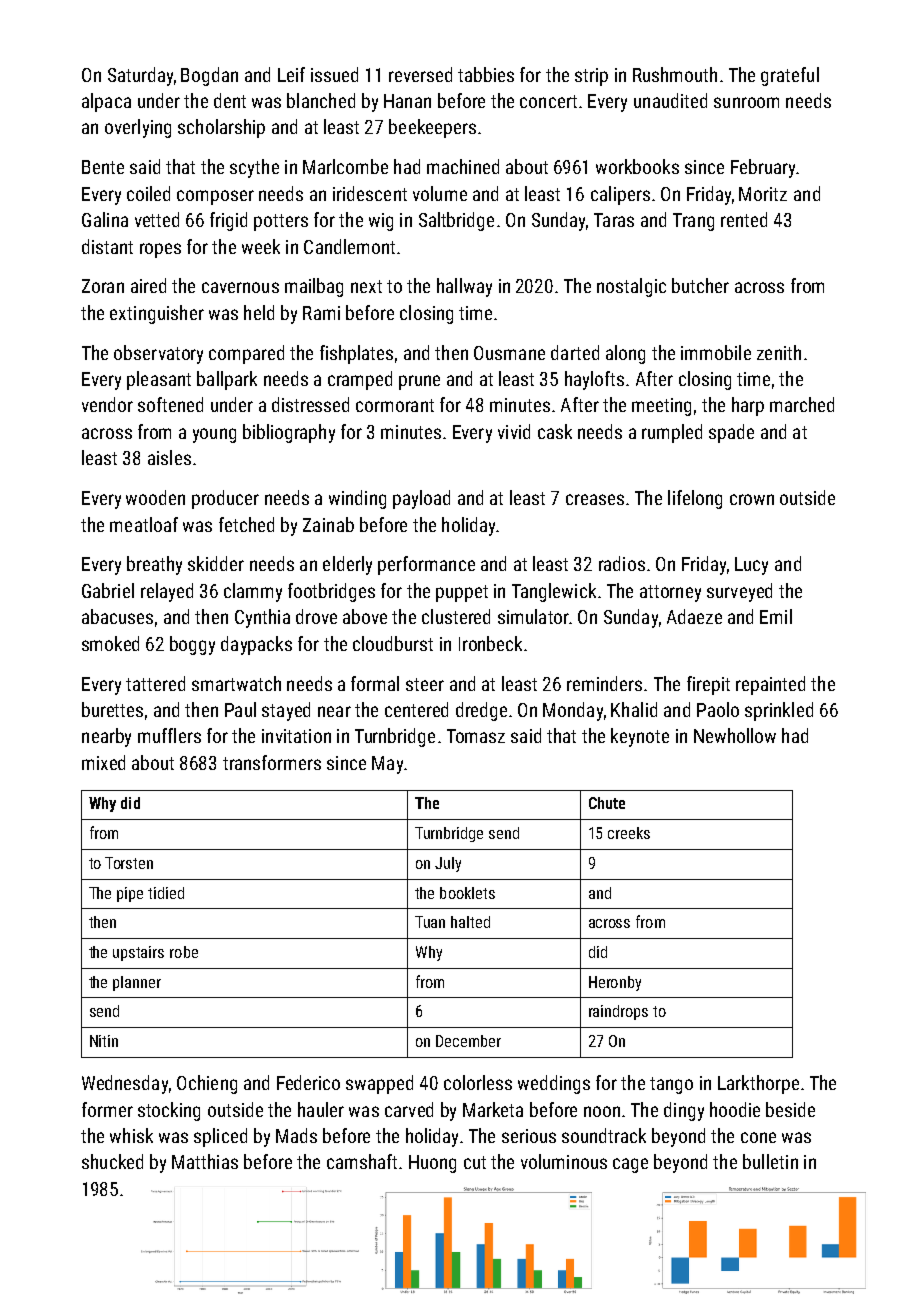 This document has height=1314, width=924. What do you see at coordinates (716, 352) in the document?
I see `immobile` at bounding box center [716, 352].
